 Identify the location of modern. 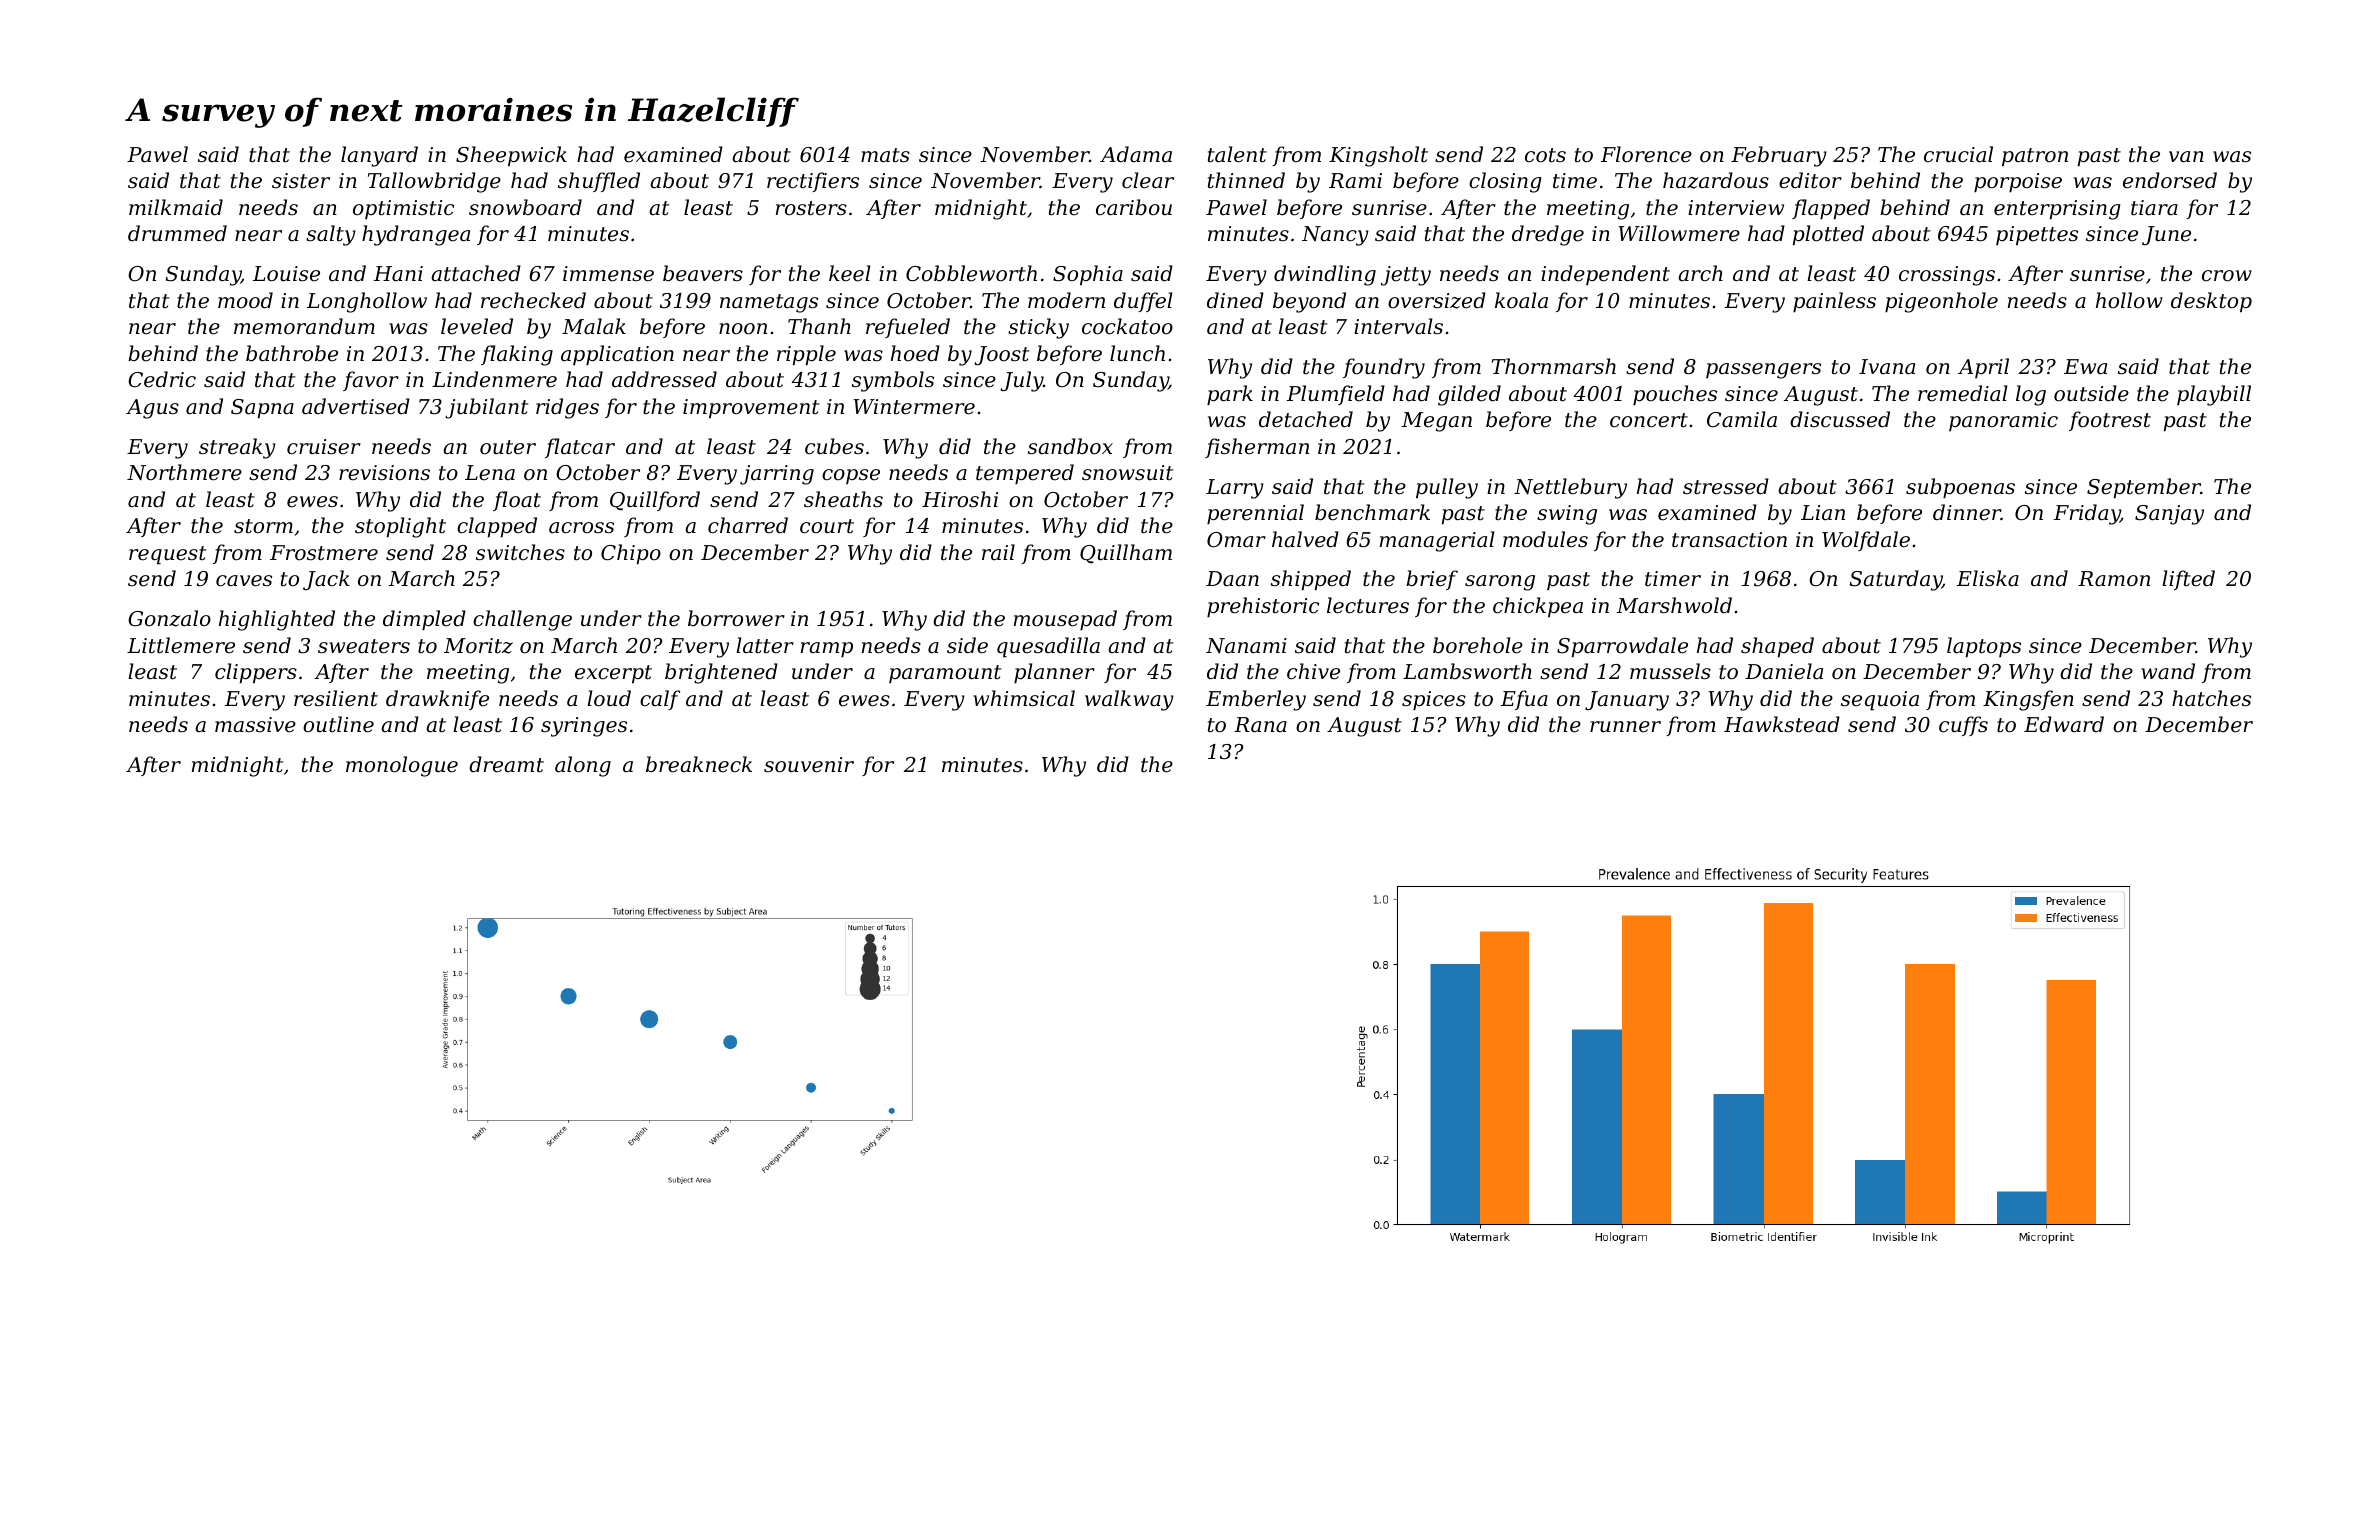
(1066, 300).
